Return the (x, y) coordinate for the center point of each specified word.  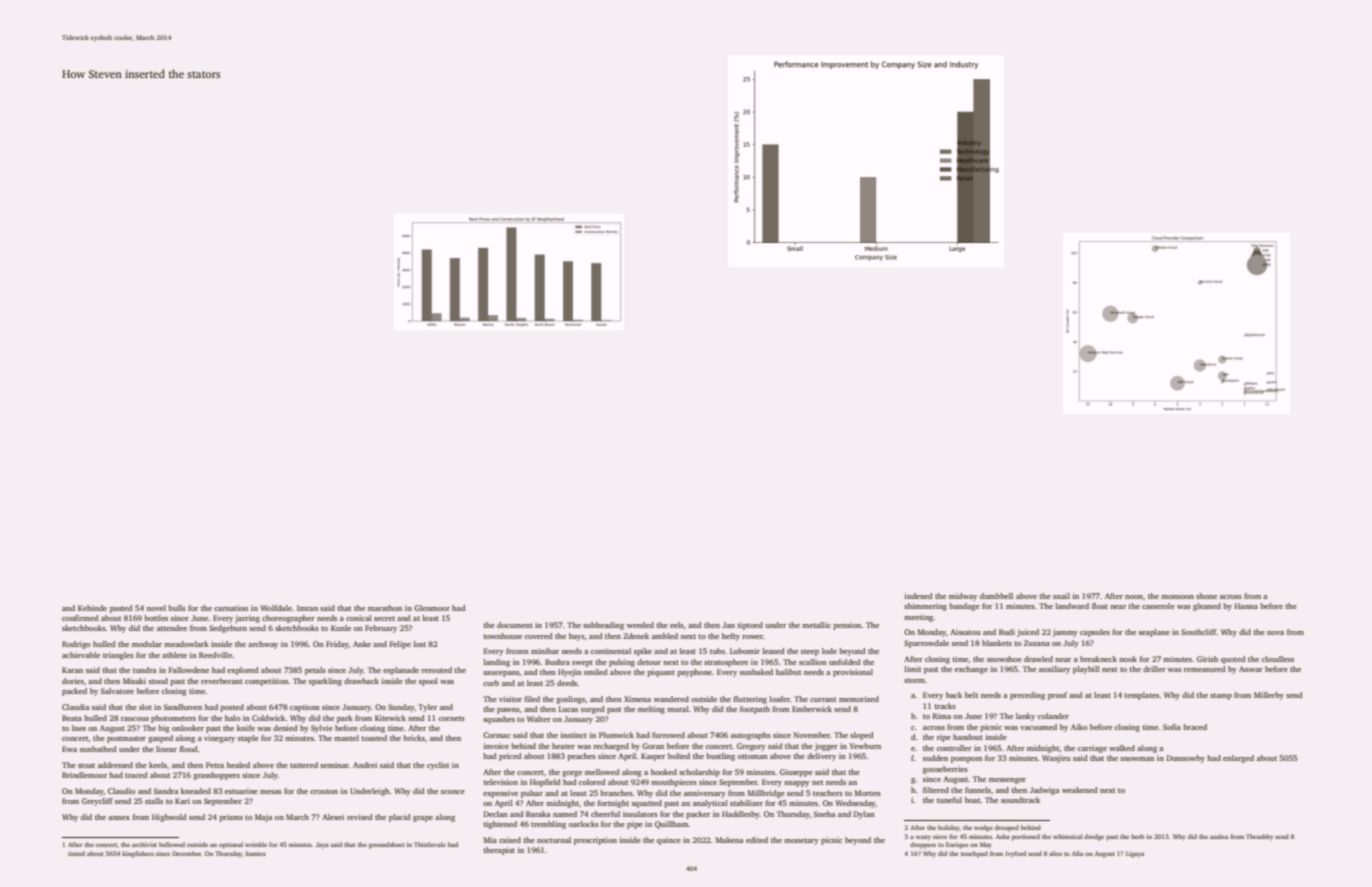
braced (1195, 727)
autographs (751, 736)
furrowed (668, 735)
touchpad (974, 854)
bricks (414, 738)
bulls (177, 608)
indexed (918, 596)
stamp (1221, 696)
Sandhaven (183, 707)
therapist (499, 851)
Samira (255, 853)
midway (963, 597)
